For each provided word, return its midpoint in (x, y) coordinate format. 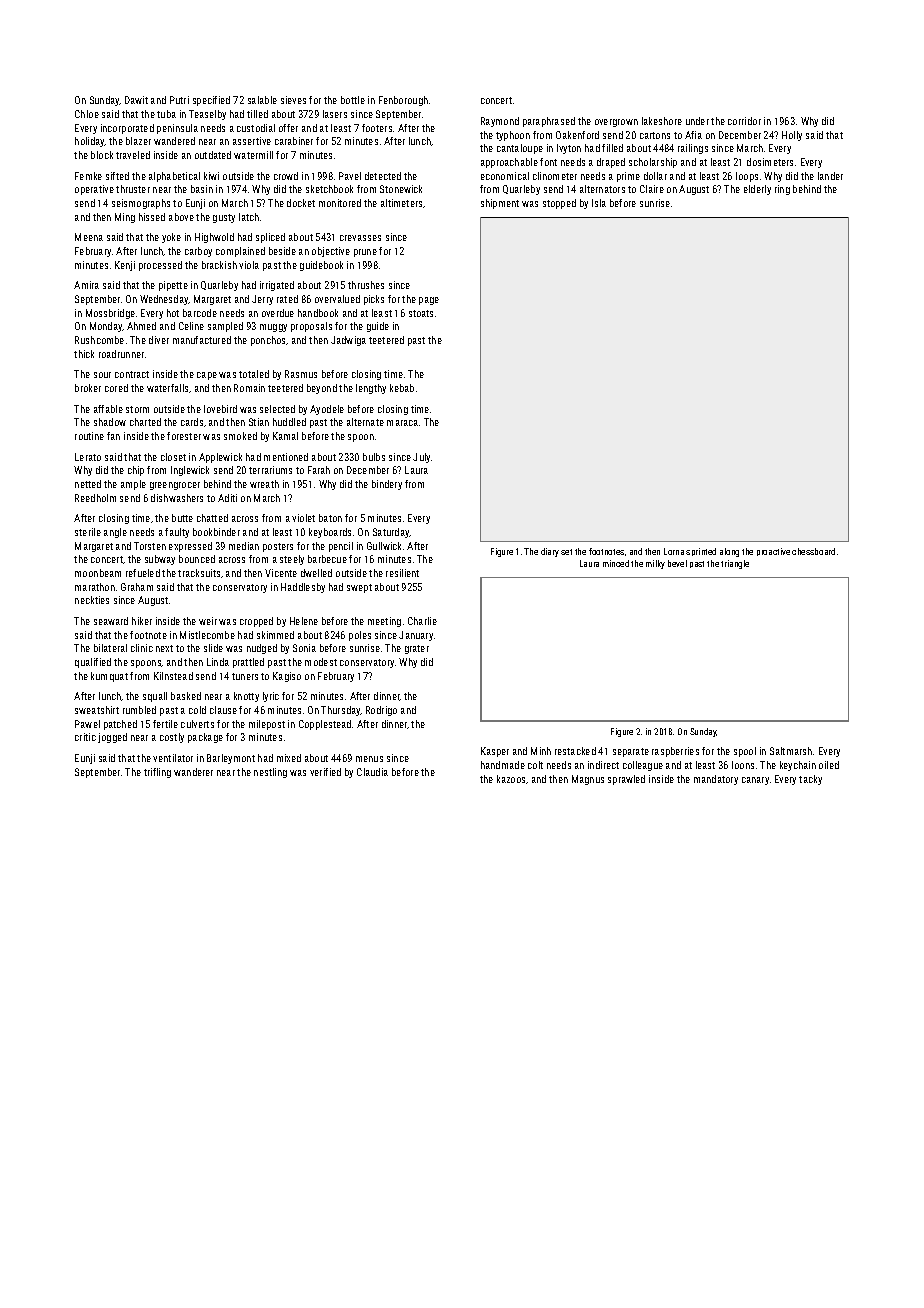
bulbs (374, 457)
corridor (744, 121)
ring (782, 190)
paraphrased (549, 122)
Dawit (136, 100)
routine (89, 436)
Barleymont (231, 759)
